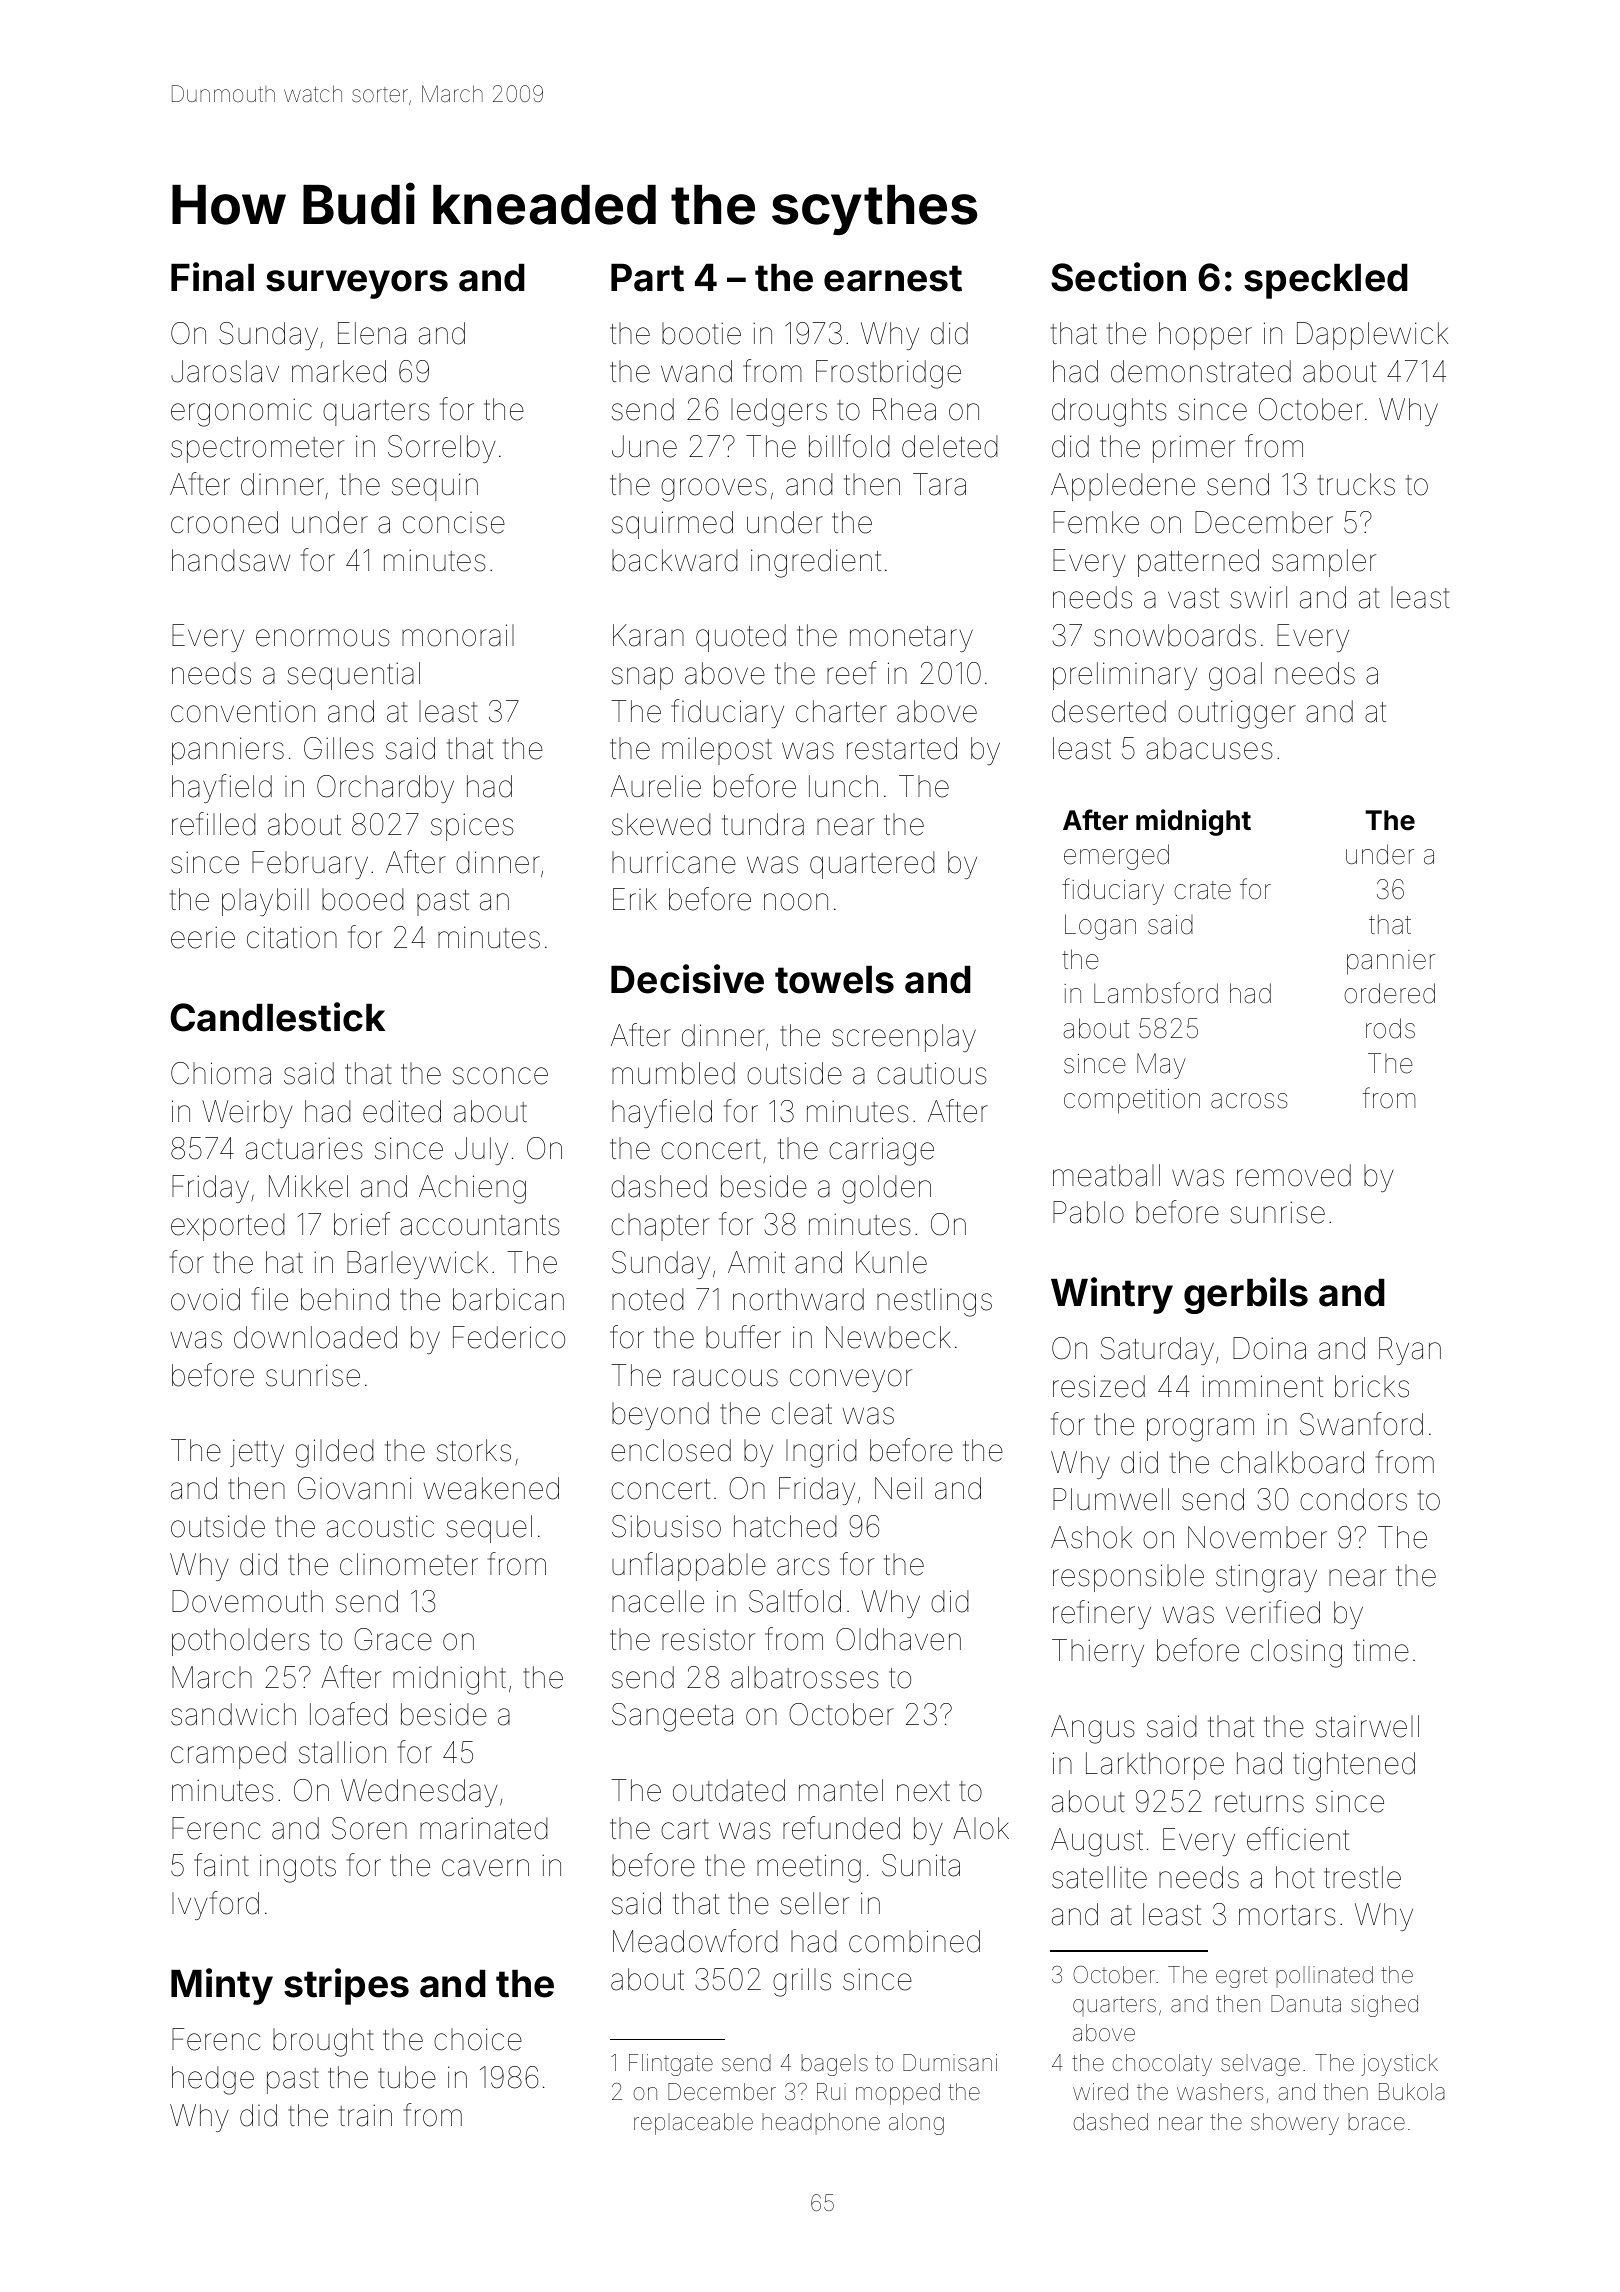 This document has height=2292, width=1620. What do you see at coordinates (805, 1677) in the document?
I see `albatrosses` at bounding box center [805, 1677].
